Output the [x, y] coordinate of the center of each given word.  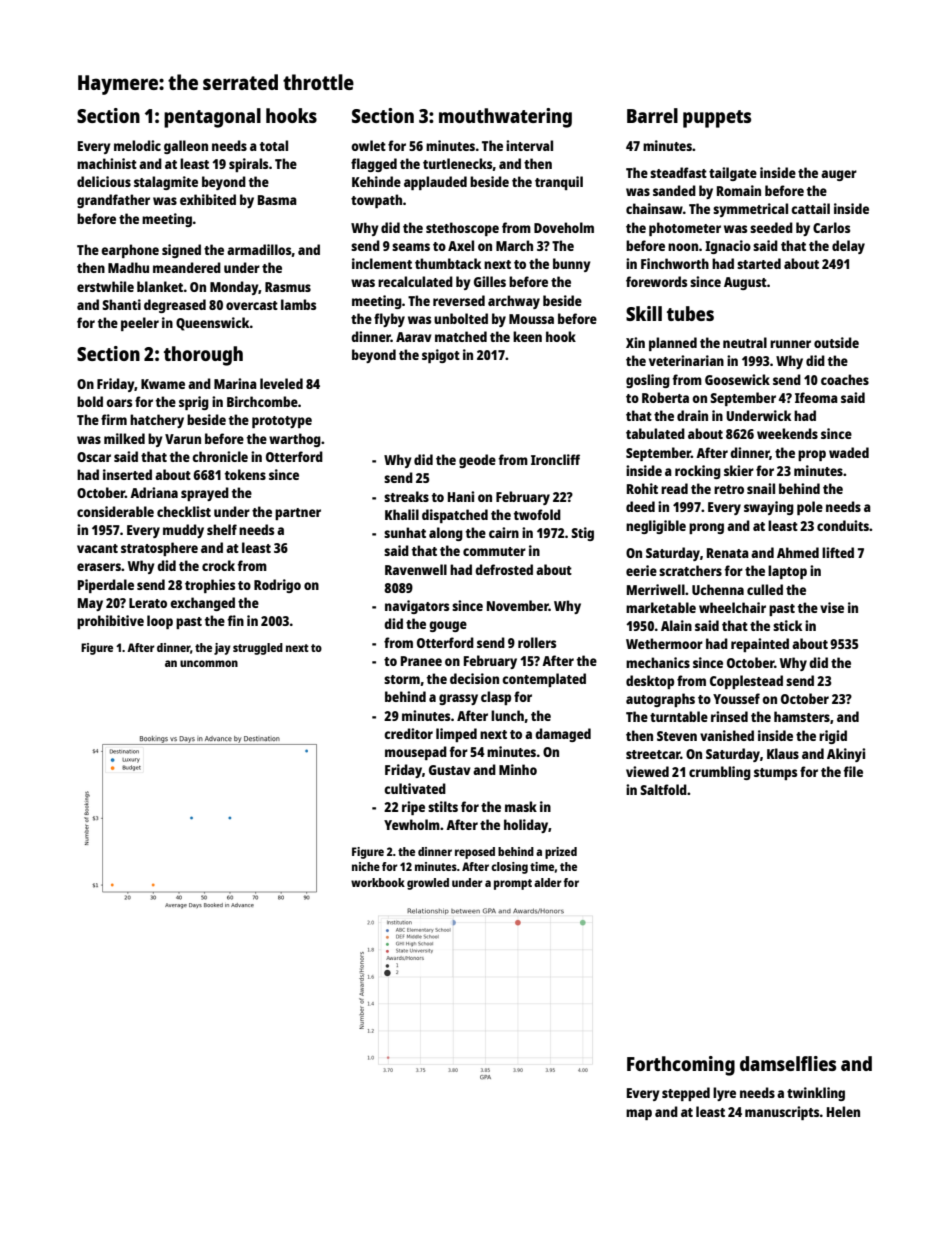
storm [402, 679]
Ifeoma [816, 397]
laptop [787, 572]
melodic [137, 145]
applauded [435, 183]
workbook [378, 882]
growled [428, 884]
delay [848, 247]
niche [366, 866]
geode [477, 461]
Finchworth [675, 263]
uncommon [209, 663]
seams [411, 247]
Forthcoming [681, 1066]
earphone [130, 251]
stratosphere [159, 549]
